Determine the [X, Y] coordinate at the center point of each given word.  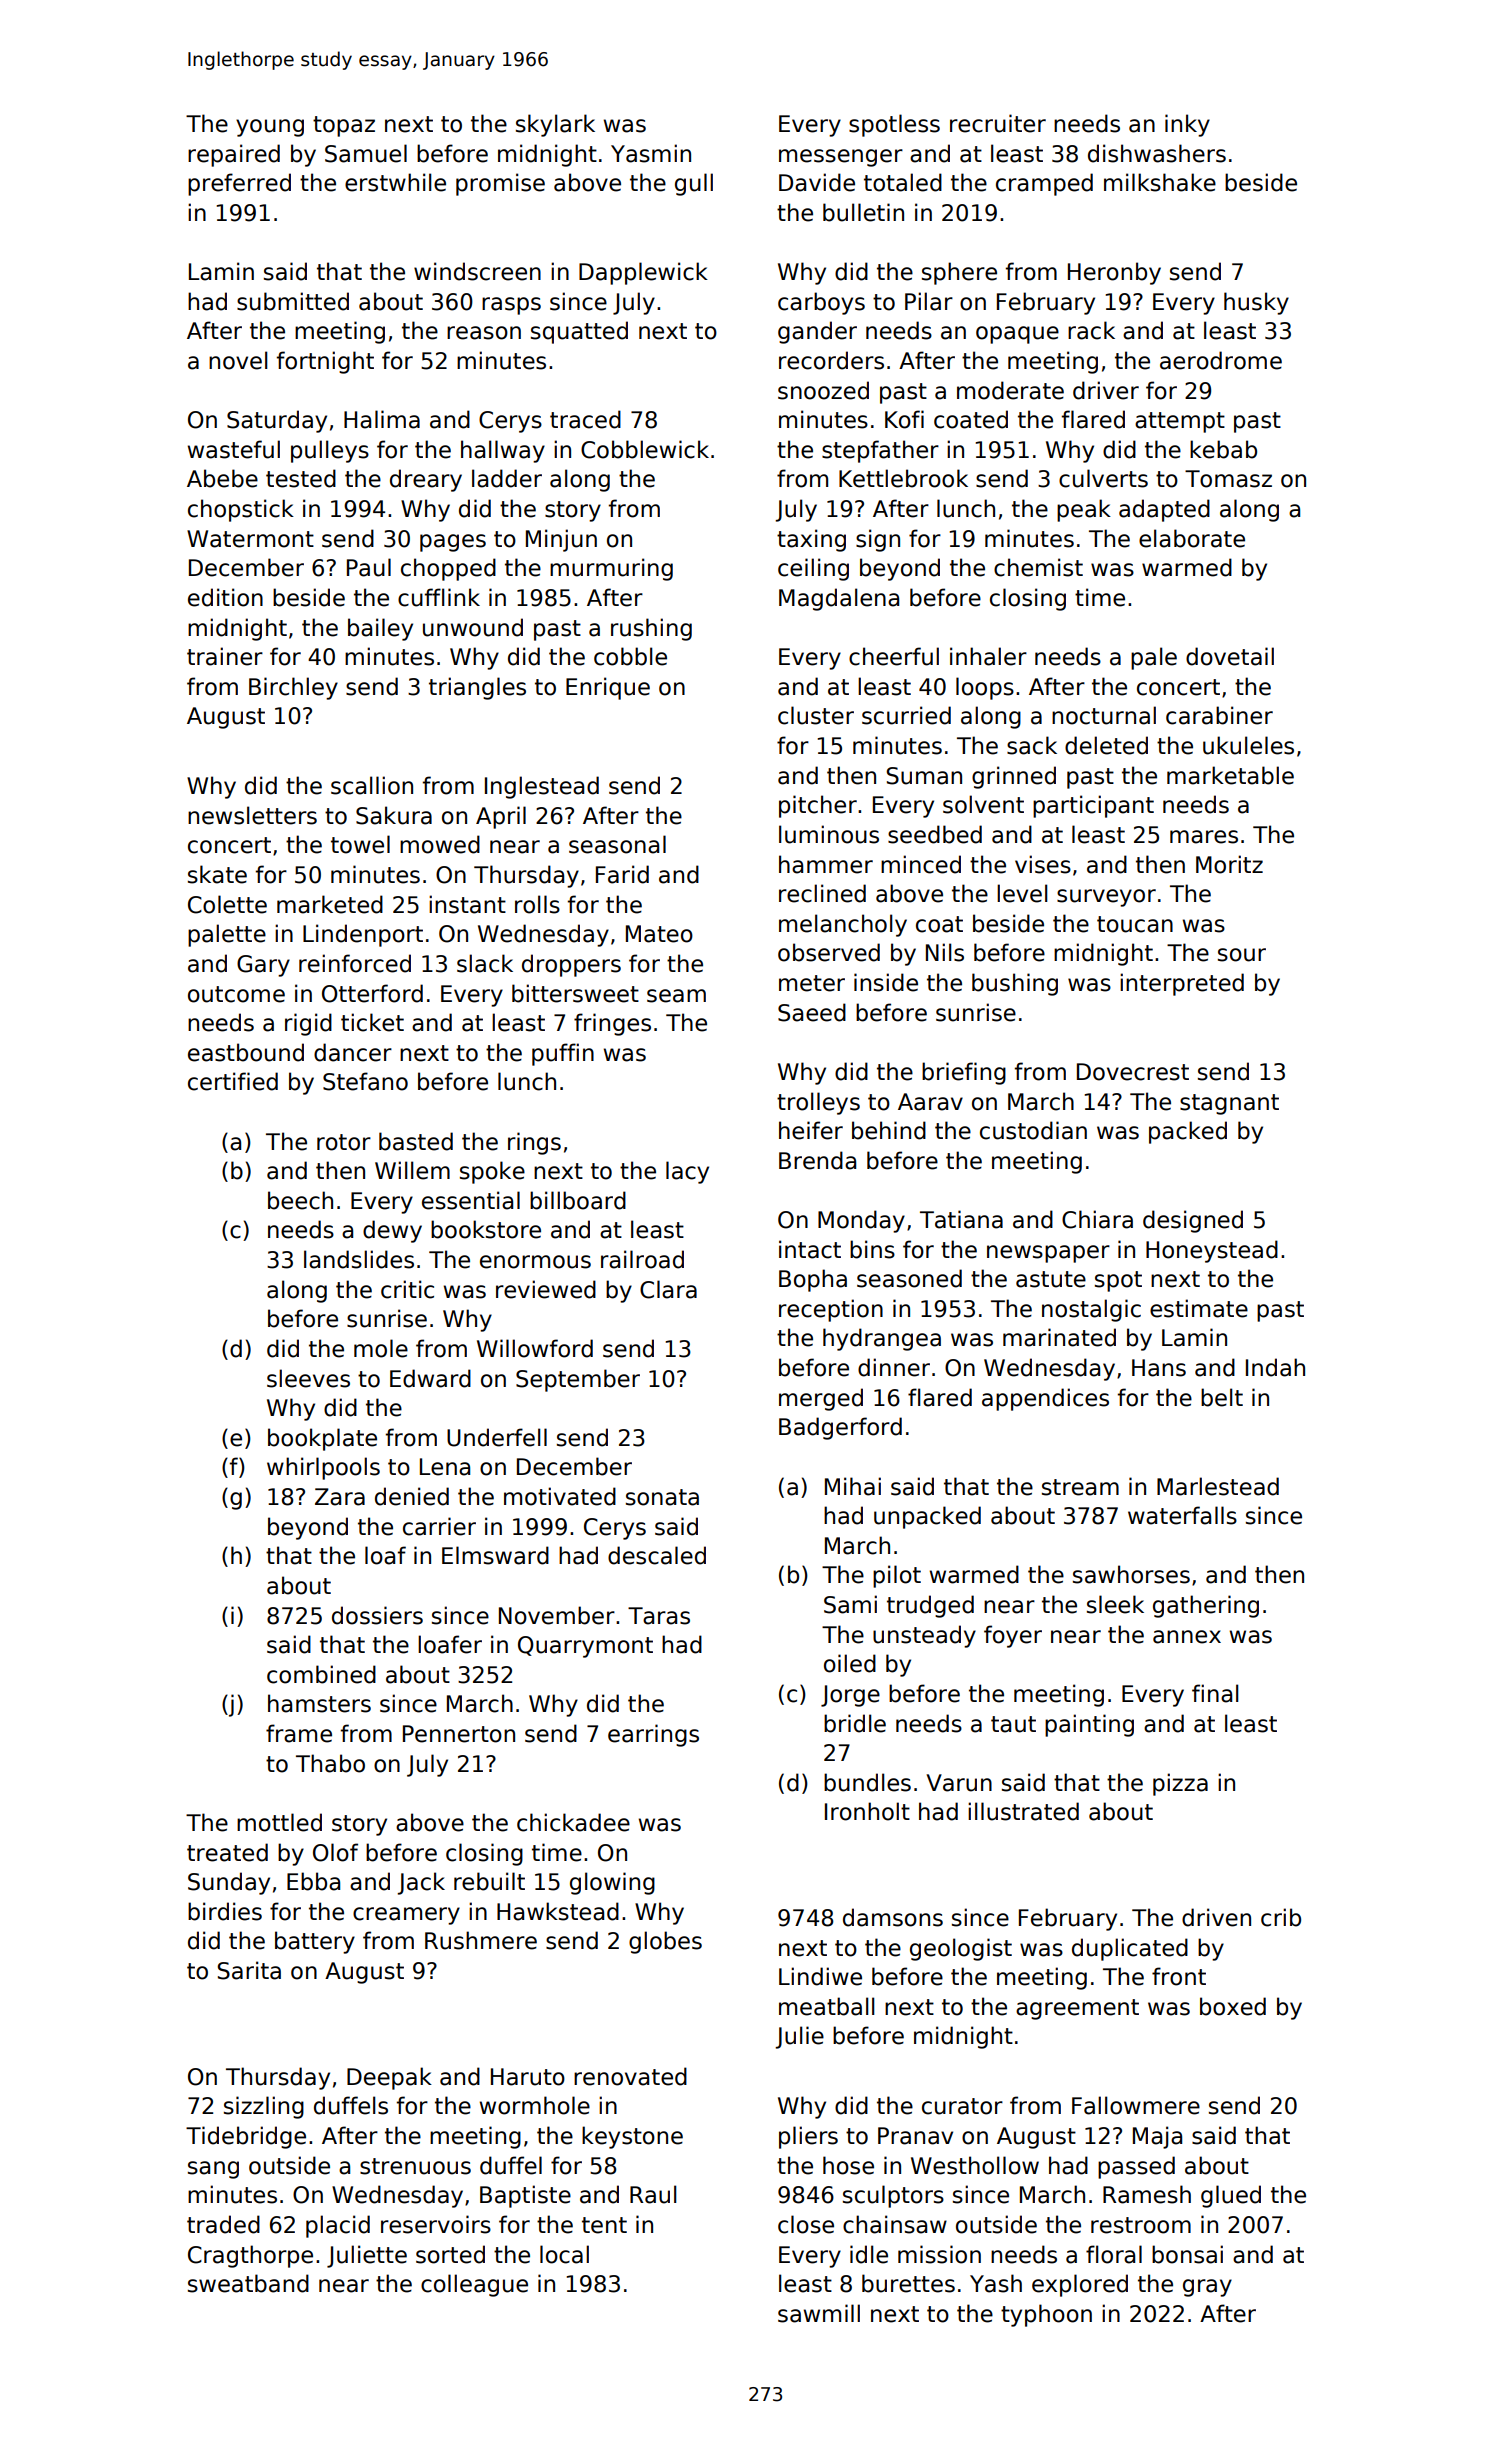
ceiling [813, 569]
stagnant [1229, 1104]
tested [301, 478]
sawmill [819, 2313]
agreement [1077, 2009]
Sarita [249, 1970]
